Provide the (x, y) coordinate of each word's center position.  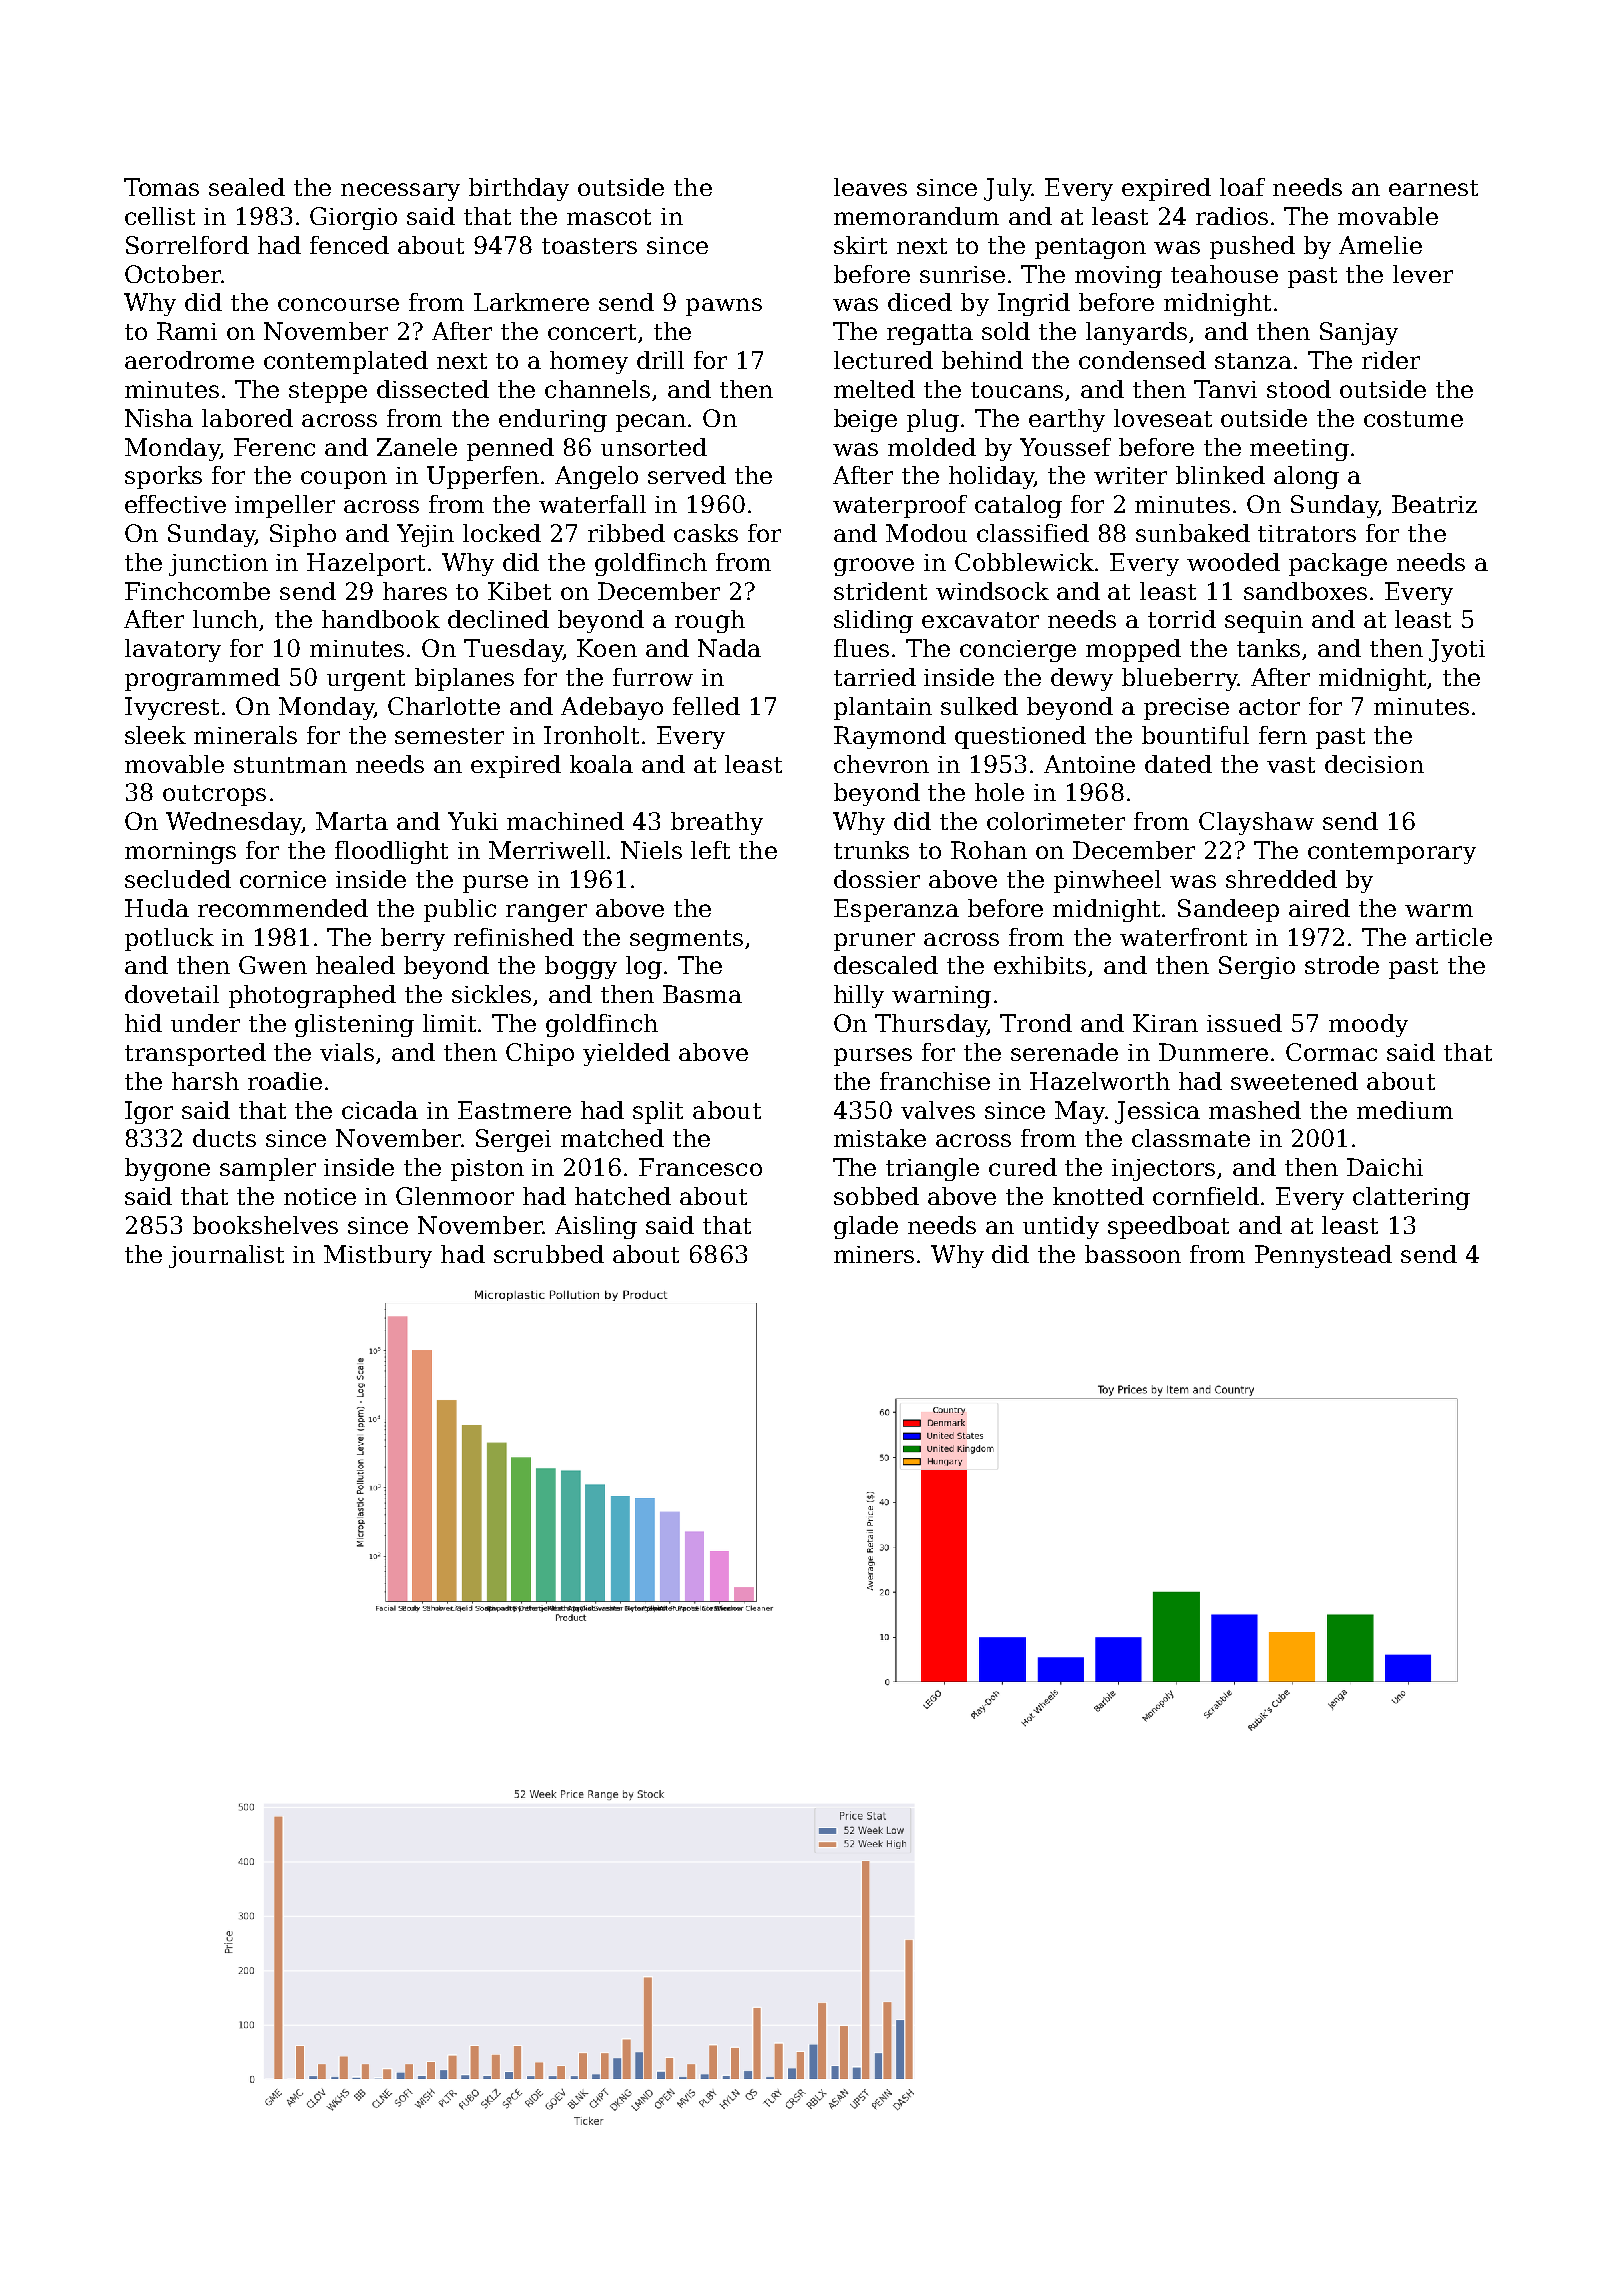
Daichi (1385, 1167)
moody (1368, 1025)
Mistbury (378, 1256)
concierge (1018, 651)
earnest (1433, 188)
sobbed (876, 1196)
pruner (874, 942)
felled (706, 706)
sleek (155, 735)
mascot (609, 217)
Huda (157, 908)
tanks (1268, 648)
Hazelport (366, 564)
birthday (519, 189)
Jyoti (1457, 650)
